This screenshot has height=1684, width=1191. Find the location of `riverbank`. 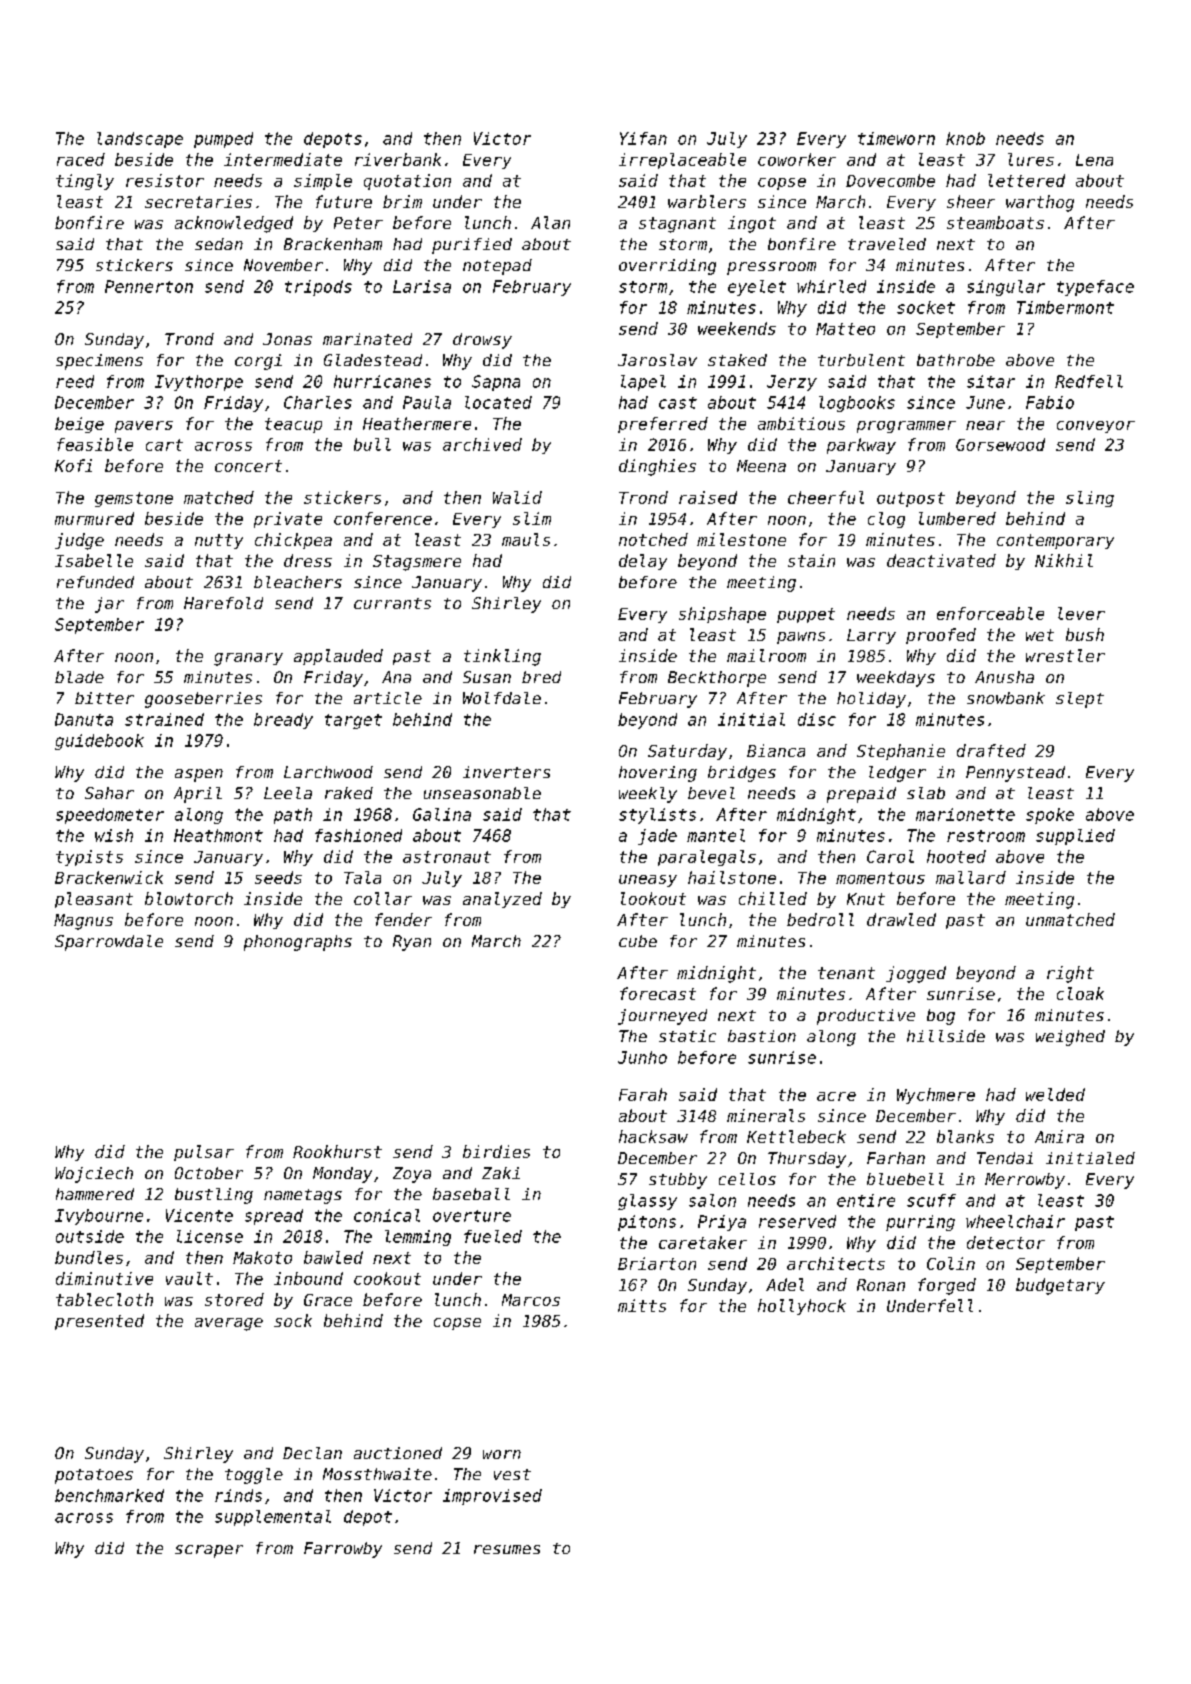

riverbank is located at coordinates (398, 159).
